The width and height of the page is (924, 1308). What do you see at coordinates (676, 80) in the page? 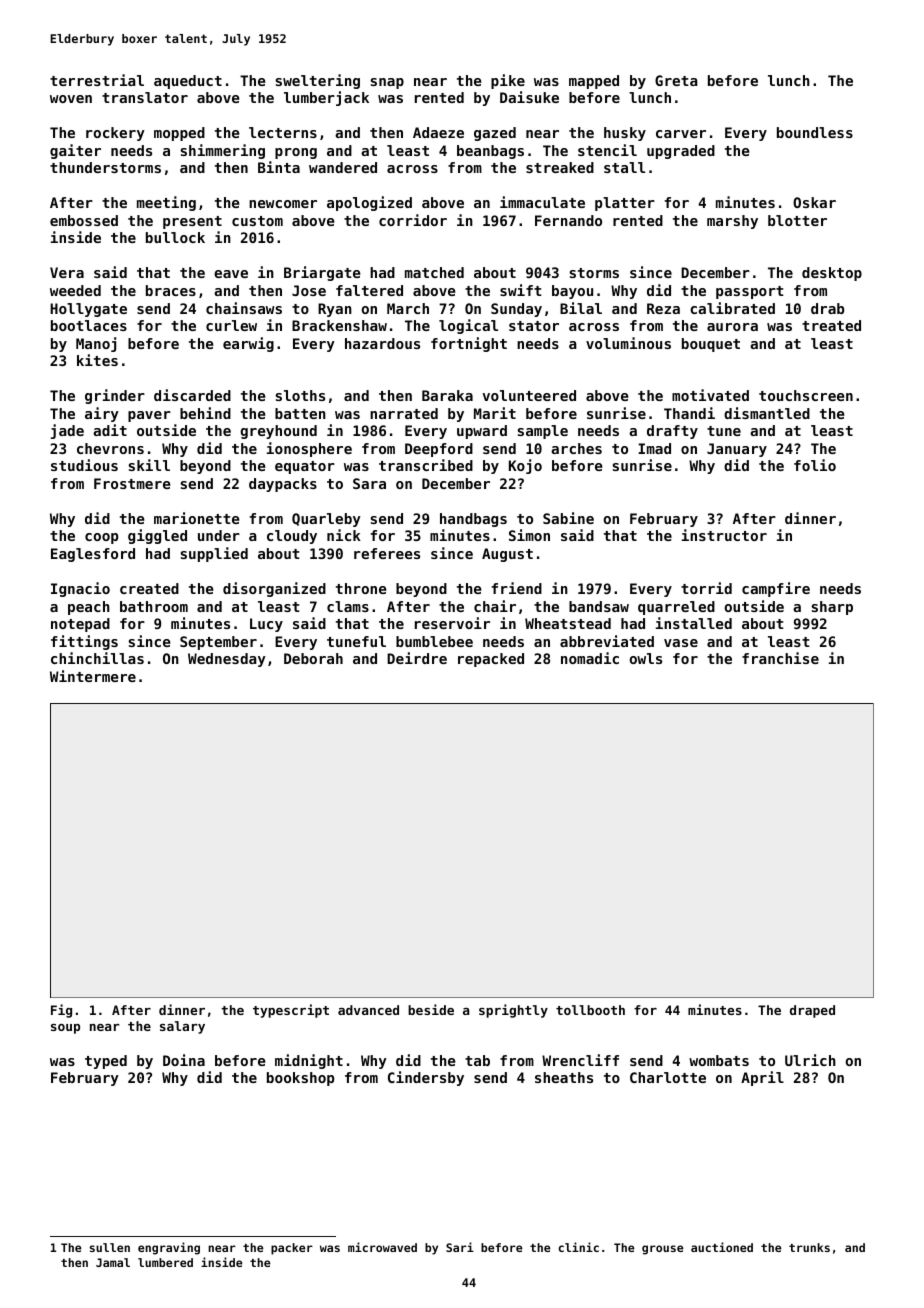
I see `Greta` at bounding box center [676, 80].
